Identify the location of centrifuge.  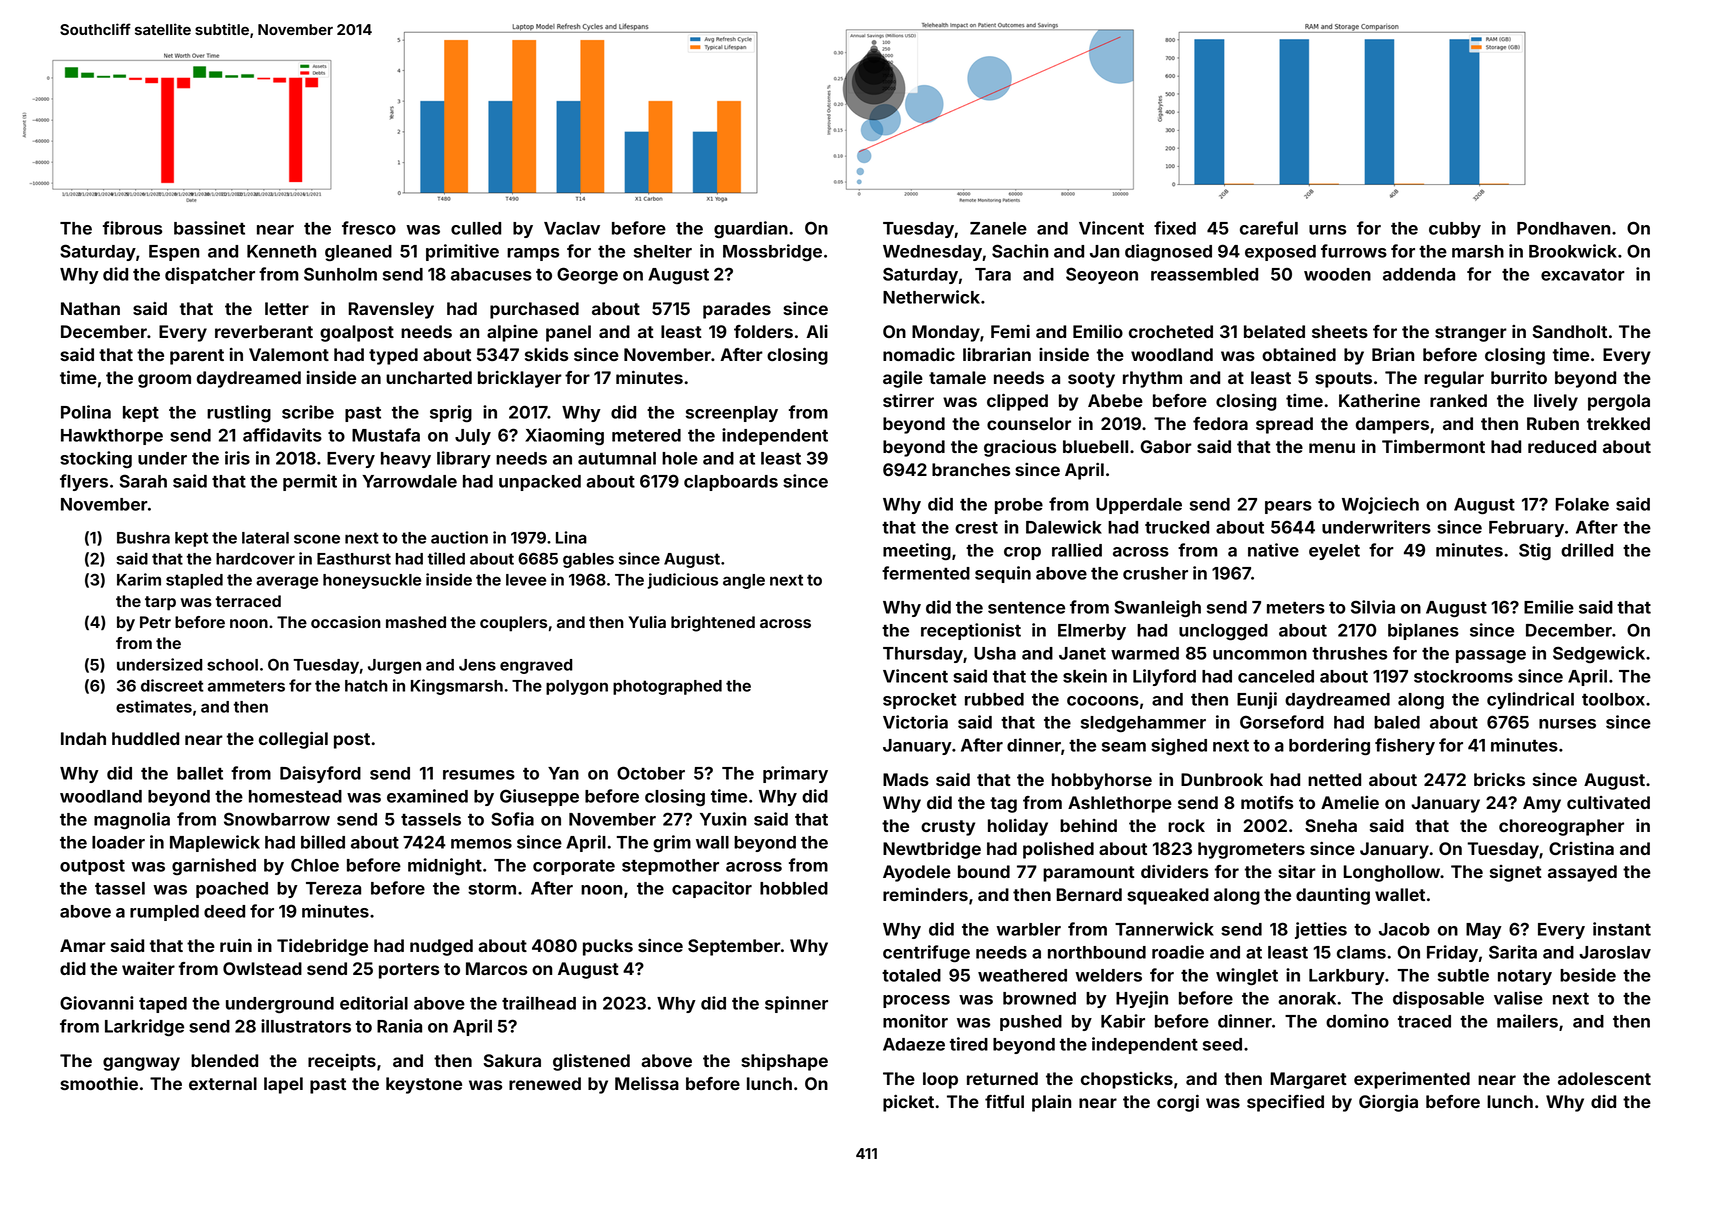
(926, 954).
